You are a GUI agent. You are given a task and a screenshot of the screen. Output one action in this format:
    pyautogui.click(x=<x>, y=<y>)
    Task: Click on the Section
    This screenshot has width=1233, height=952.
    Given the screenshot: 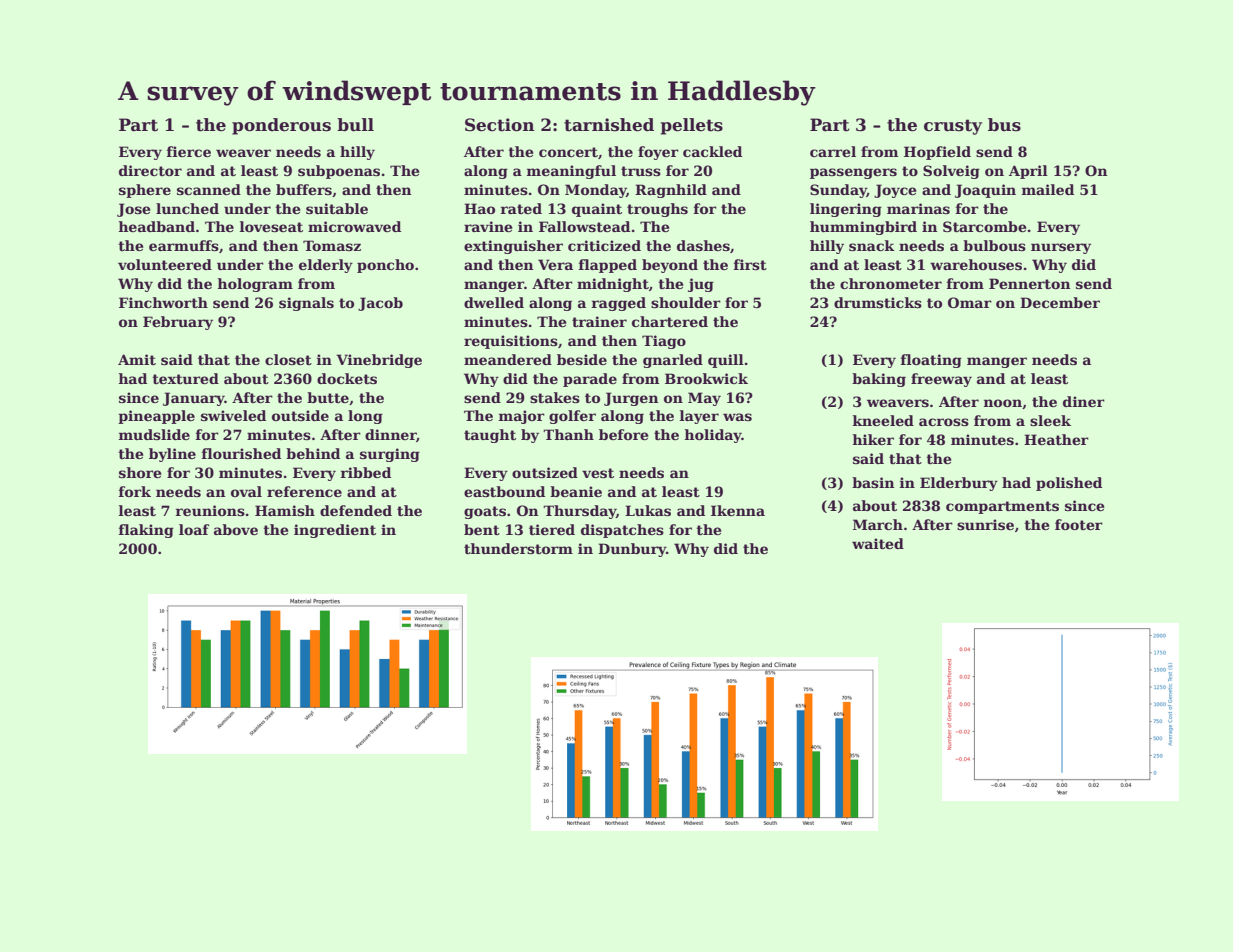 What is the action you would take?
    pyautogui.click(x=500, y=125)
